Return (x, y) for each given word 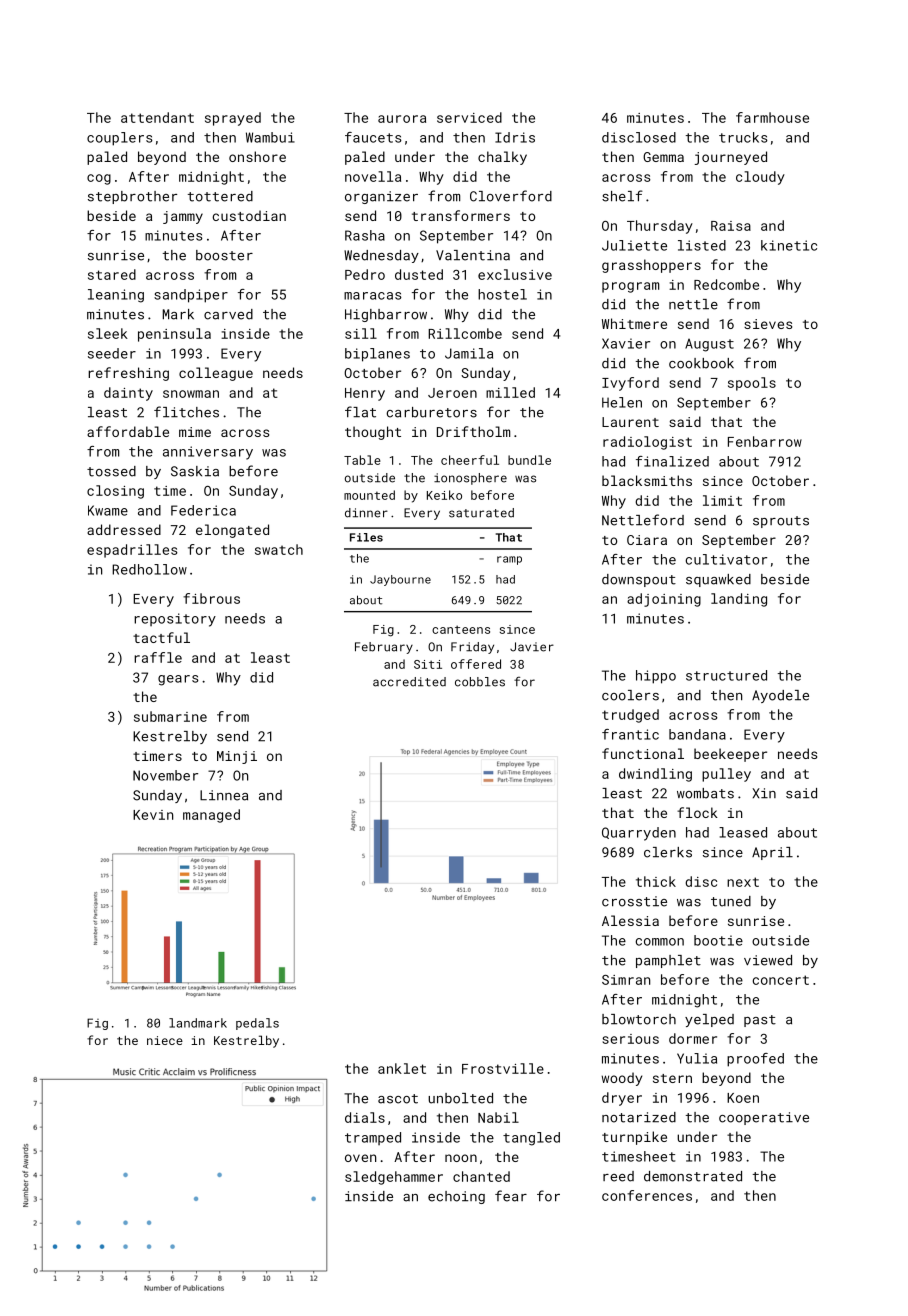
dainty (128, 394)
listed (702, 245)
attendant (157, 117)
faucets (373, 137)
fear (511, 1196)
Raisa (731, 226)
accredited (409, 682)
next (743, 882)
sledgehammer (394, 1178)
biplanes (377, 355)
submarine (170, 716)
